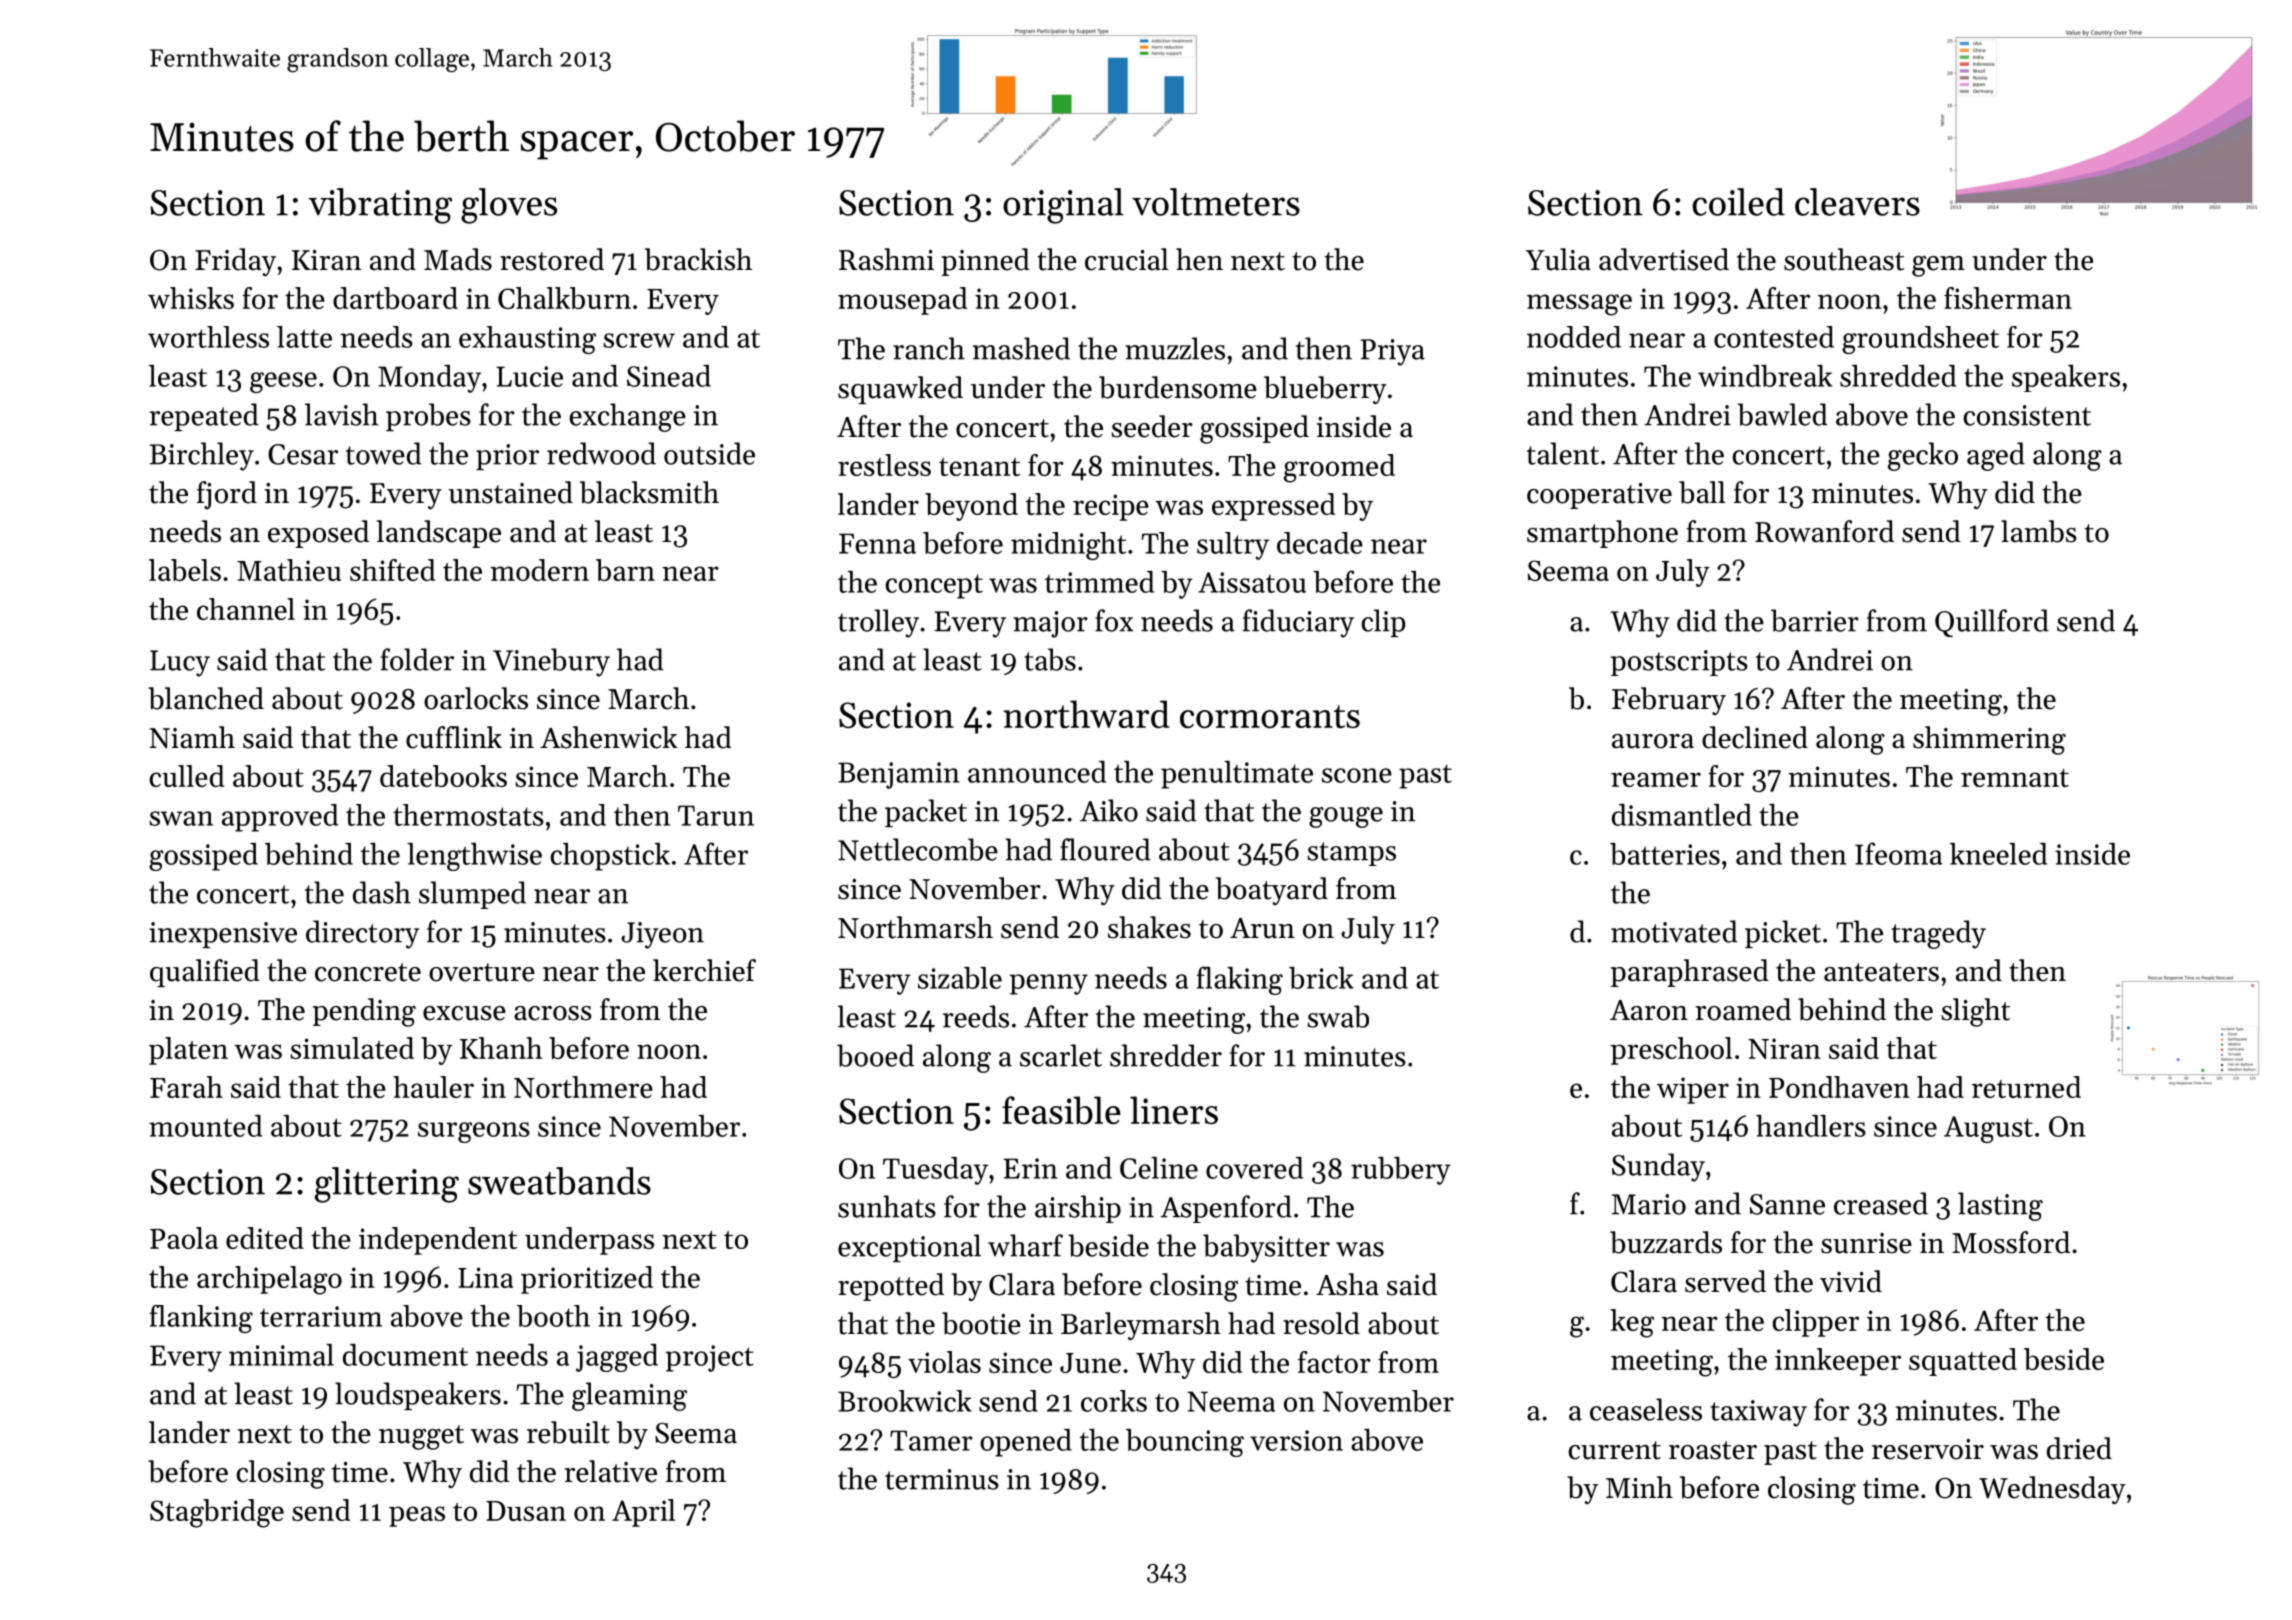 The image size is (2292, 1620). Describe the element at coordinates (1928, 1449) in the screenshot. I see `reservoir` at that location.
